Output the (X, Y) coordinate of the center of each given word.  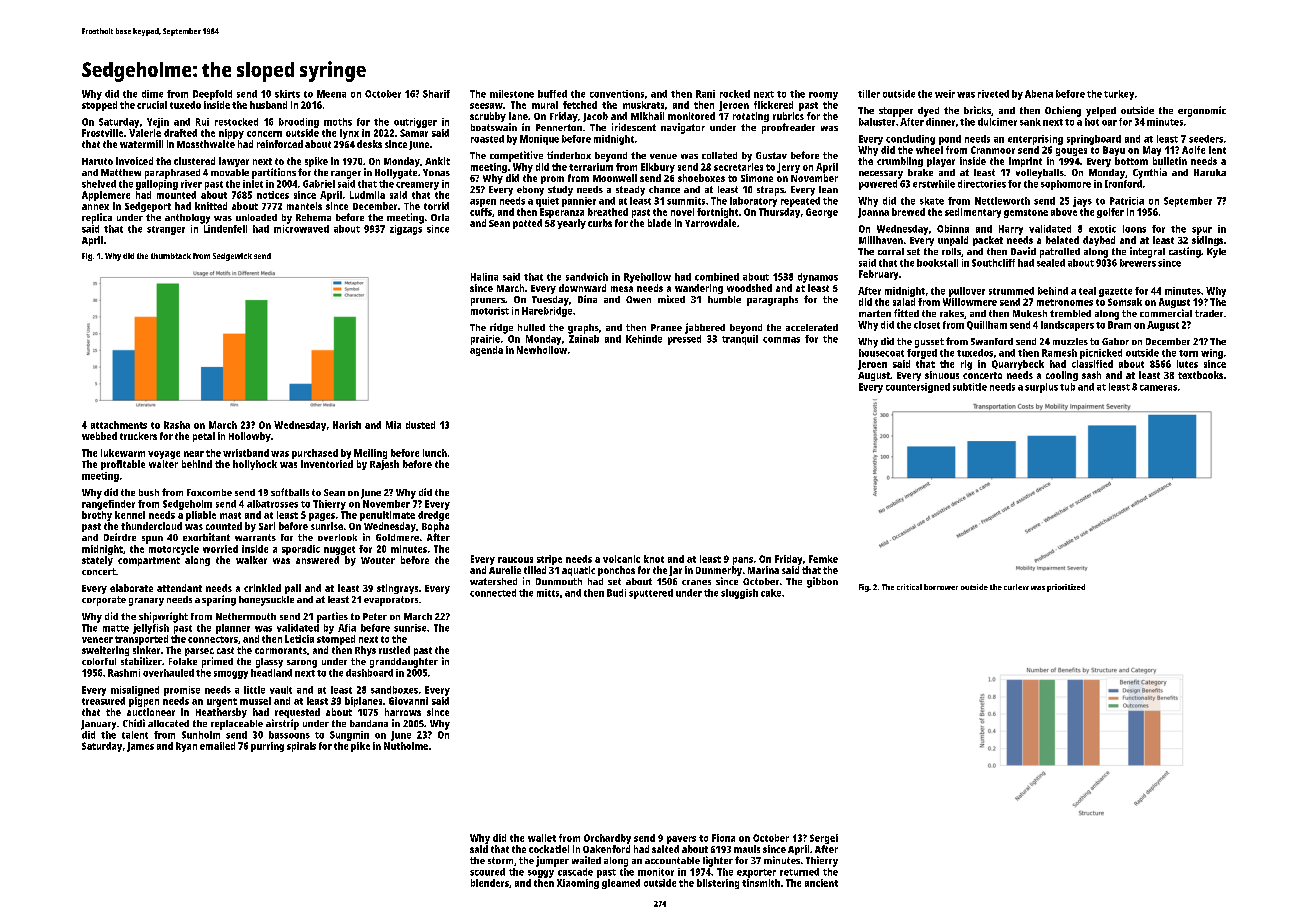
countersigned (918, 388)
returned (799, 872)
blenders (490, 883)
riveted (993, 94)
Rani (705, 94)
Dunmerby (719, 571)
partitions (274, 173)
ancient (821, 883)
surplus (1041, 388)
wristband (246, 453)
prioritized (1066, 588)
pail (293, 589)
